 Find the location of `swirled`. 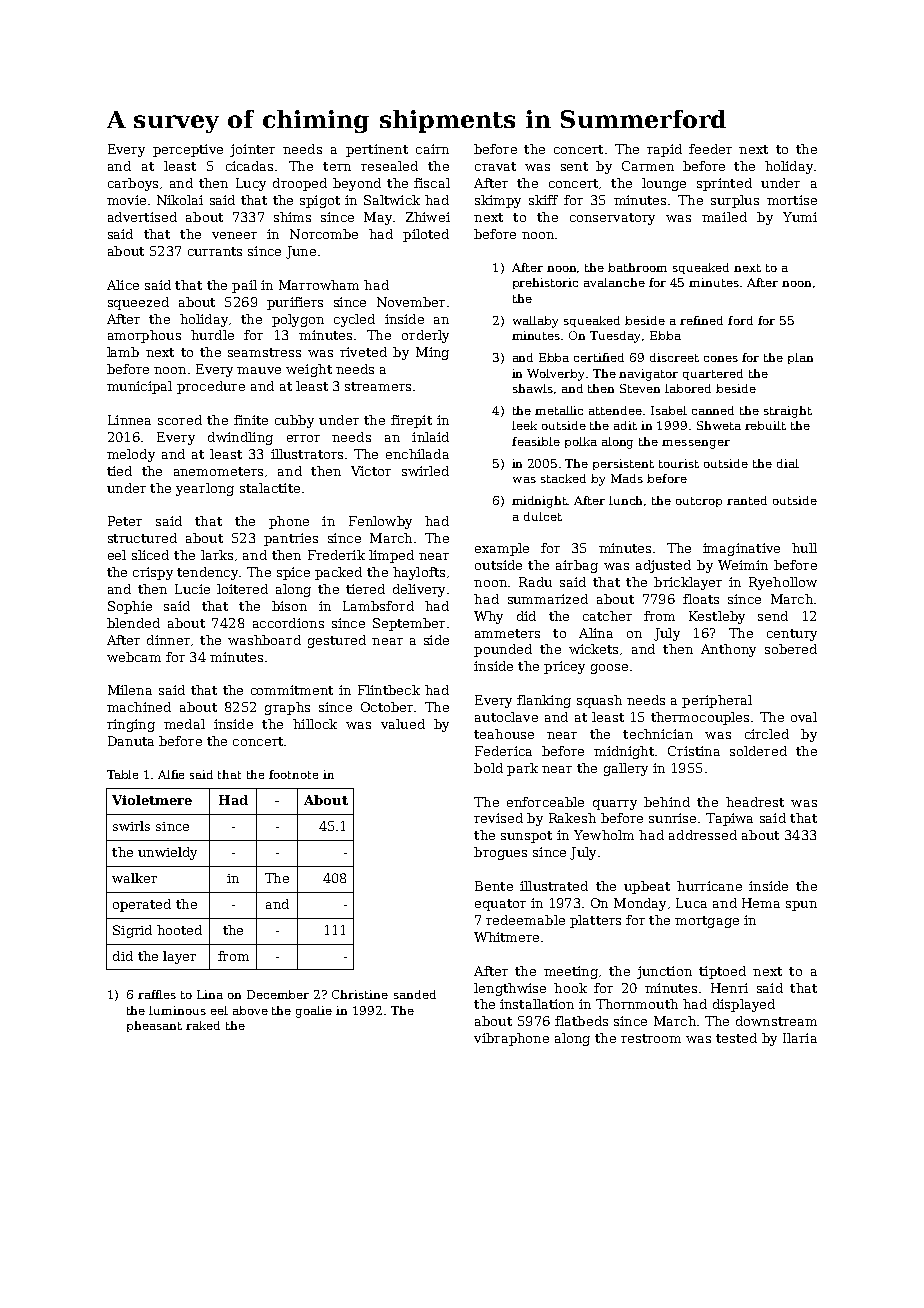

swirled is located at coordinates (425, 471).
